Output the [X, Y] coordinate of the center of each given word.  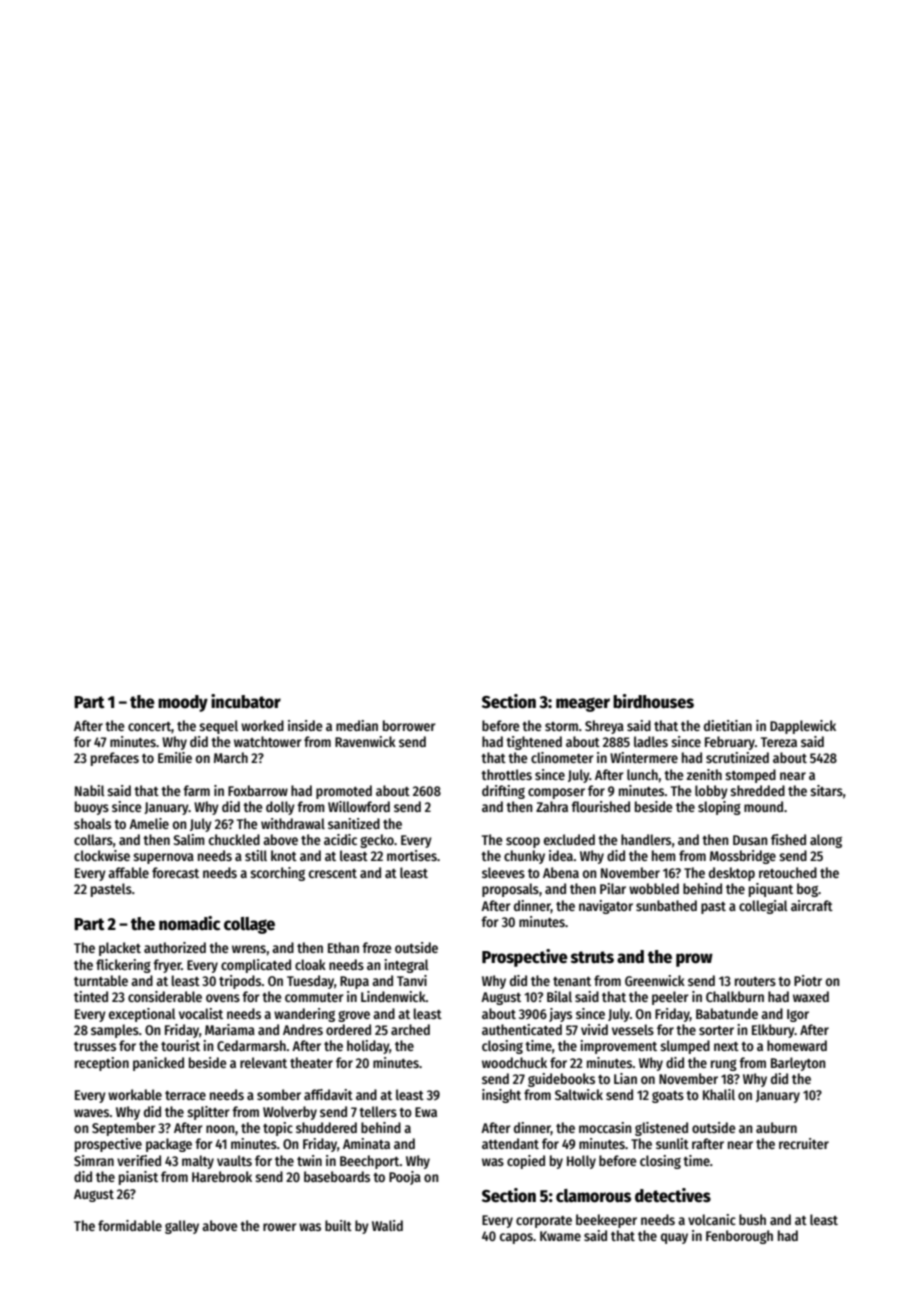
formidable [130, 1225]
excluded [569, 839]
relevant [263, 1062]
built [338, 1225]
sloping [719, 808]
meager [583, 704]
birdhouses [653, 701]
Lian [625, 1078]
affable [128, 872]
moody [183, 703]
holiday [368, 1047]
